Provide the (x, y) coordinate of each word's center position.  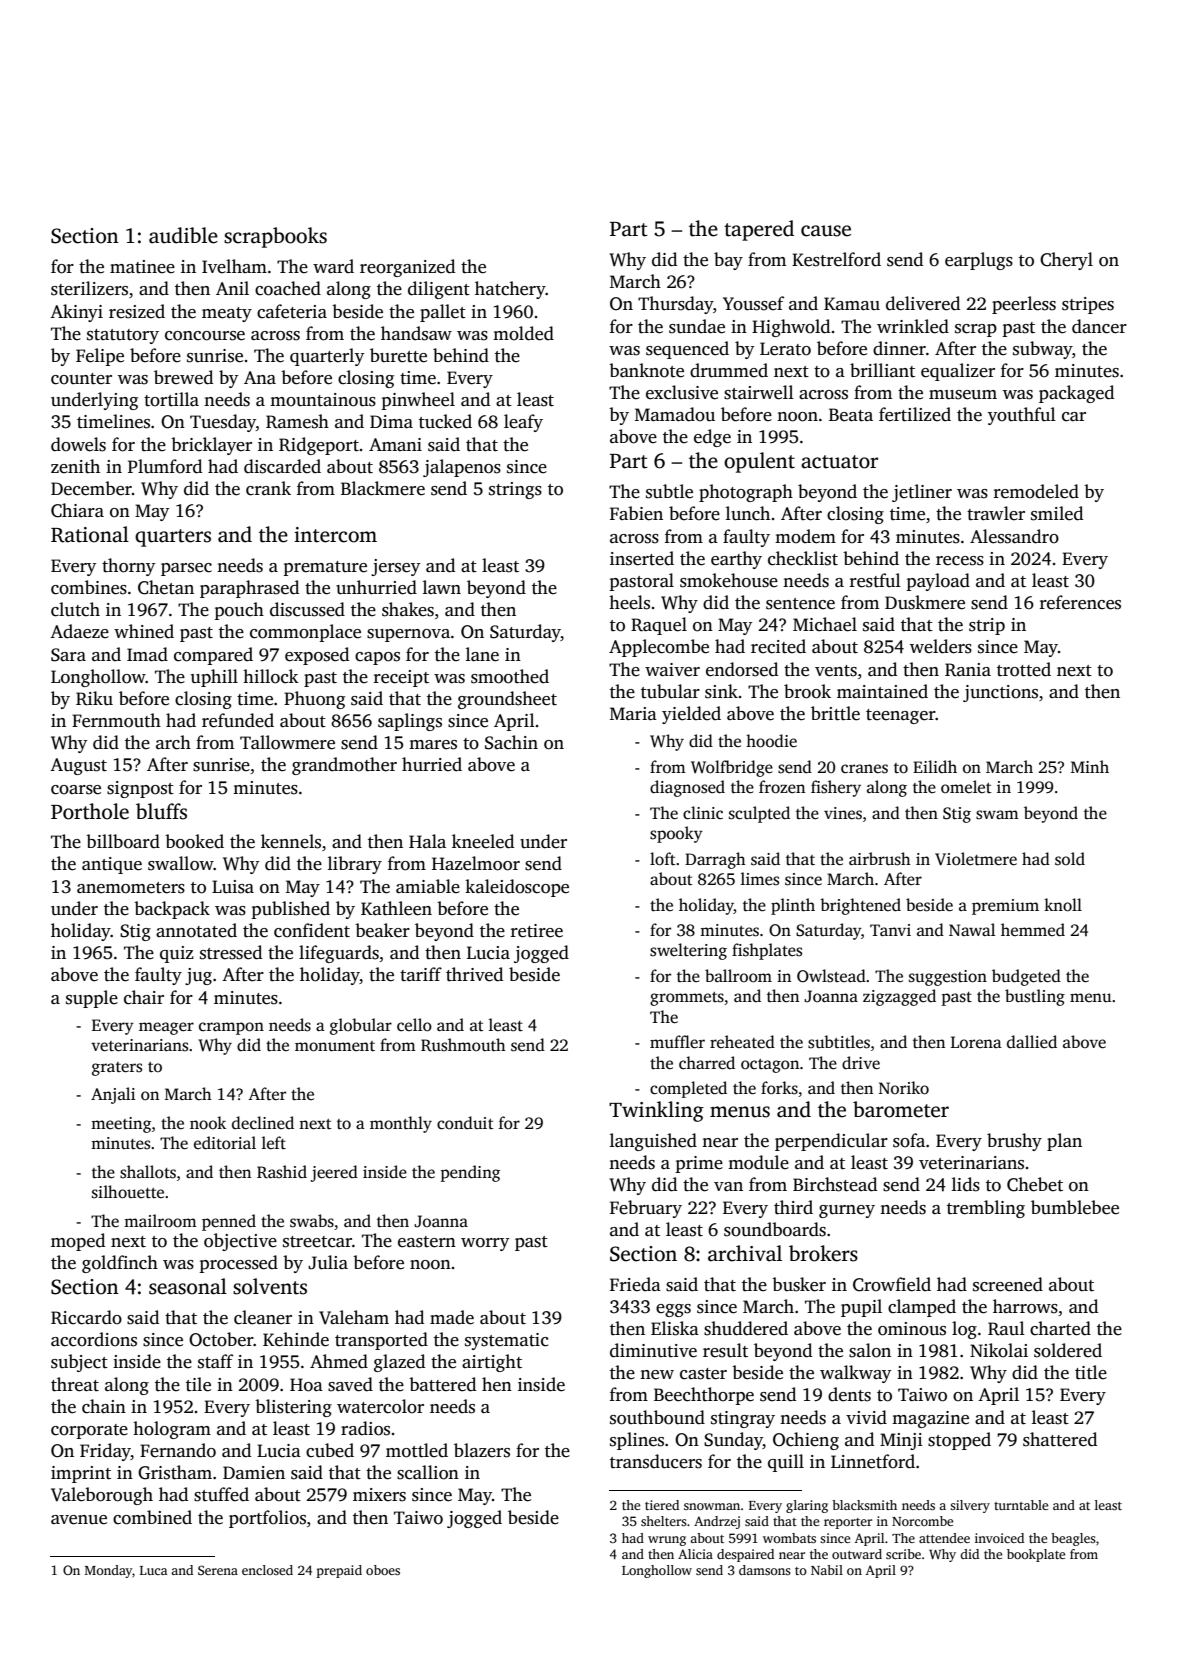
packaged (1076, 394)
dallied (1032, 1042)
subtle (669, 491)
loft (663, 859)
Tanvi (890, 930)
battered (442, 1384)
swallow (181, 863)
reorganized (407, 268)
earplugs (979, 261)
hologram (172, 1430)
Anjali (113, 1095)
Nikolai (999, 1350)
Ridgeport (319, 446)
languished (653, 1142)
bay (728, 261)
